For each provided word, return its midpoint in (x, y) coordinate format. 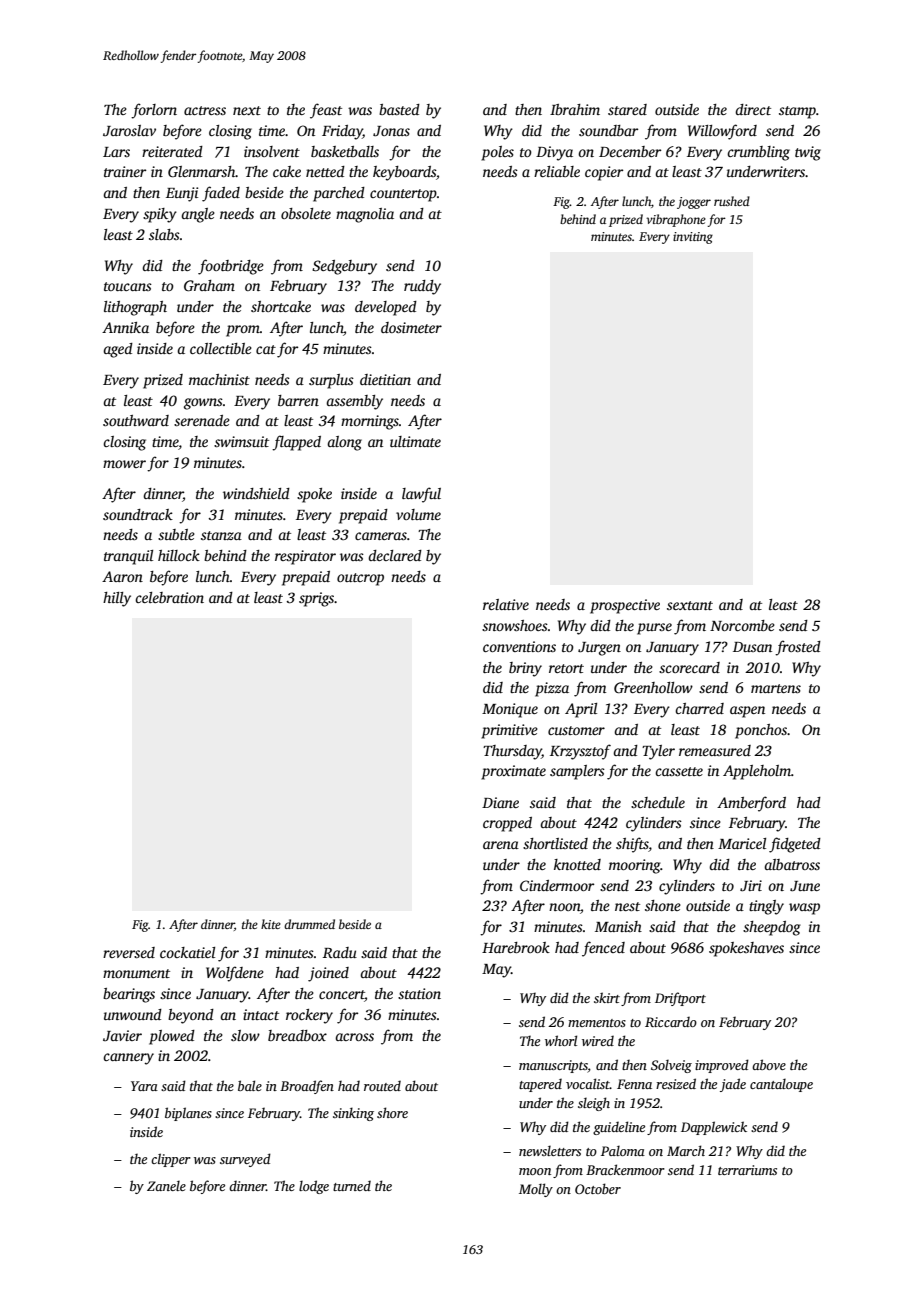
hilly (117, 599)
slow (245, 1035)
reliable (557, 171)
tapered (540, 1085)
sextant (690, 605)
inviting (693, 238)
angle (198, 215)
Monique (510, 710)
